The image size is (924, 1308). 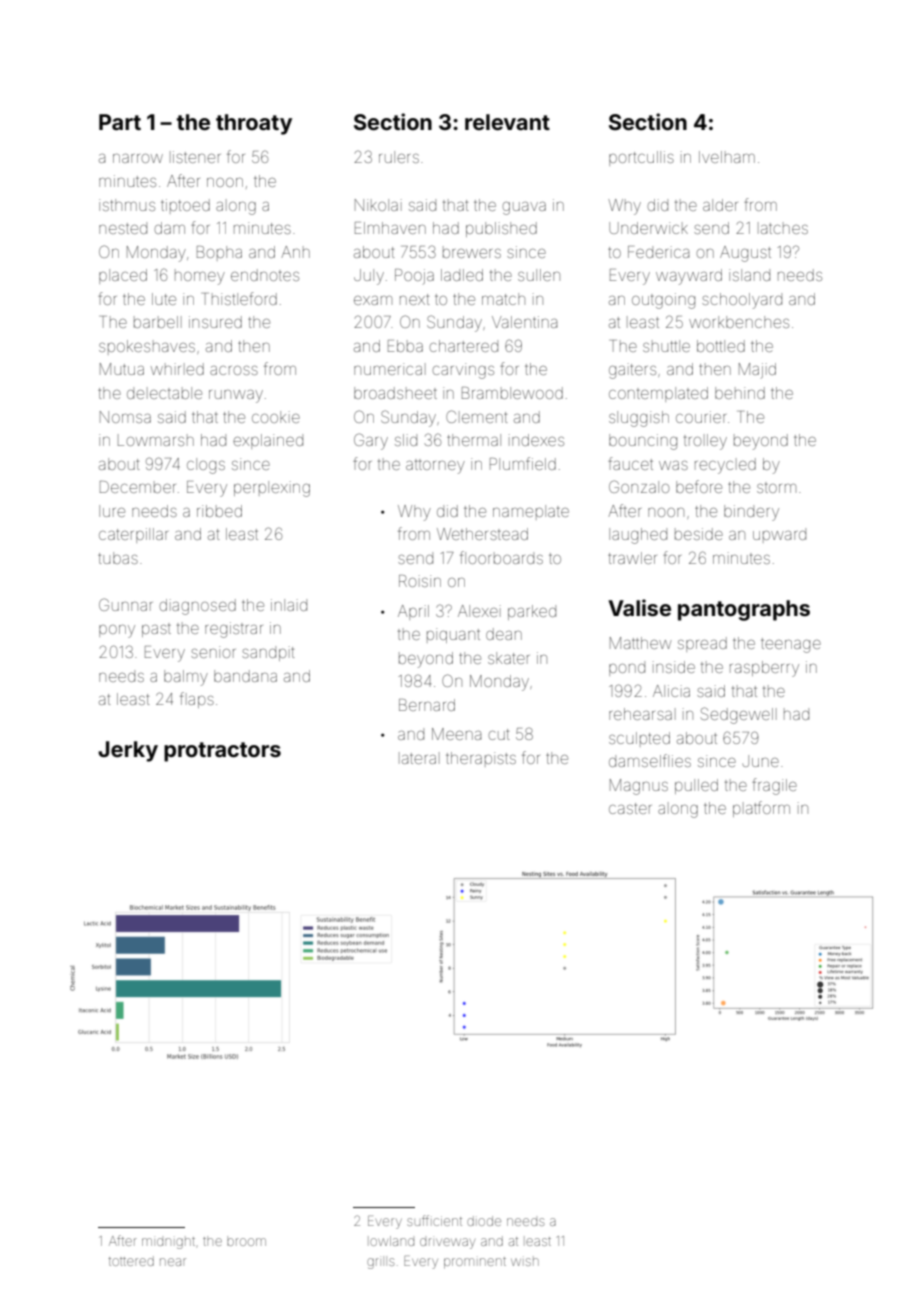 I want to click on diode, so click(x=484, y=1221).
